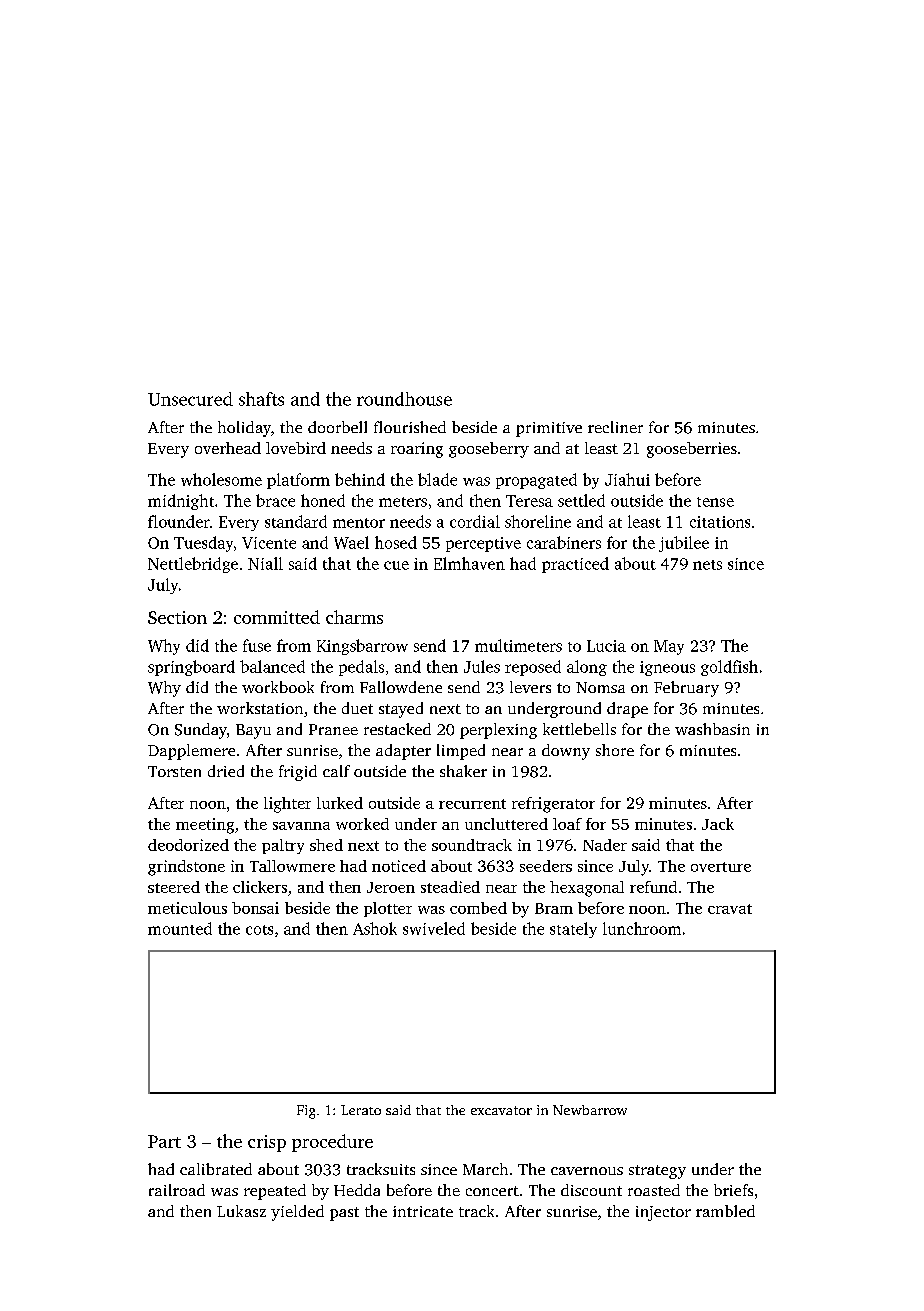  What do you see at coordinates (605, 845) in the screenshot?
I see `Nader` at bounding box center [605, 845].
